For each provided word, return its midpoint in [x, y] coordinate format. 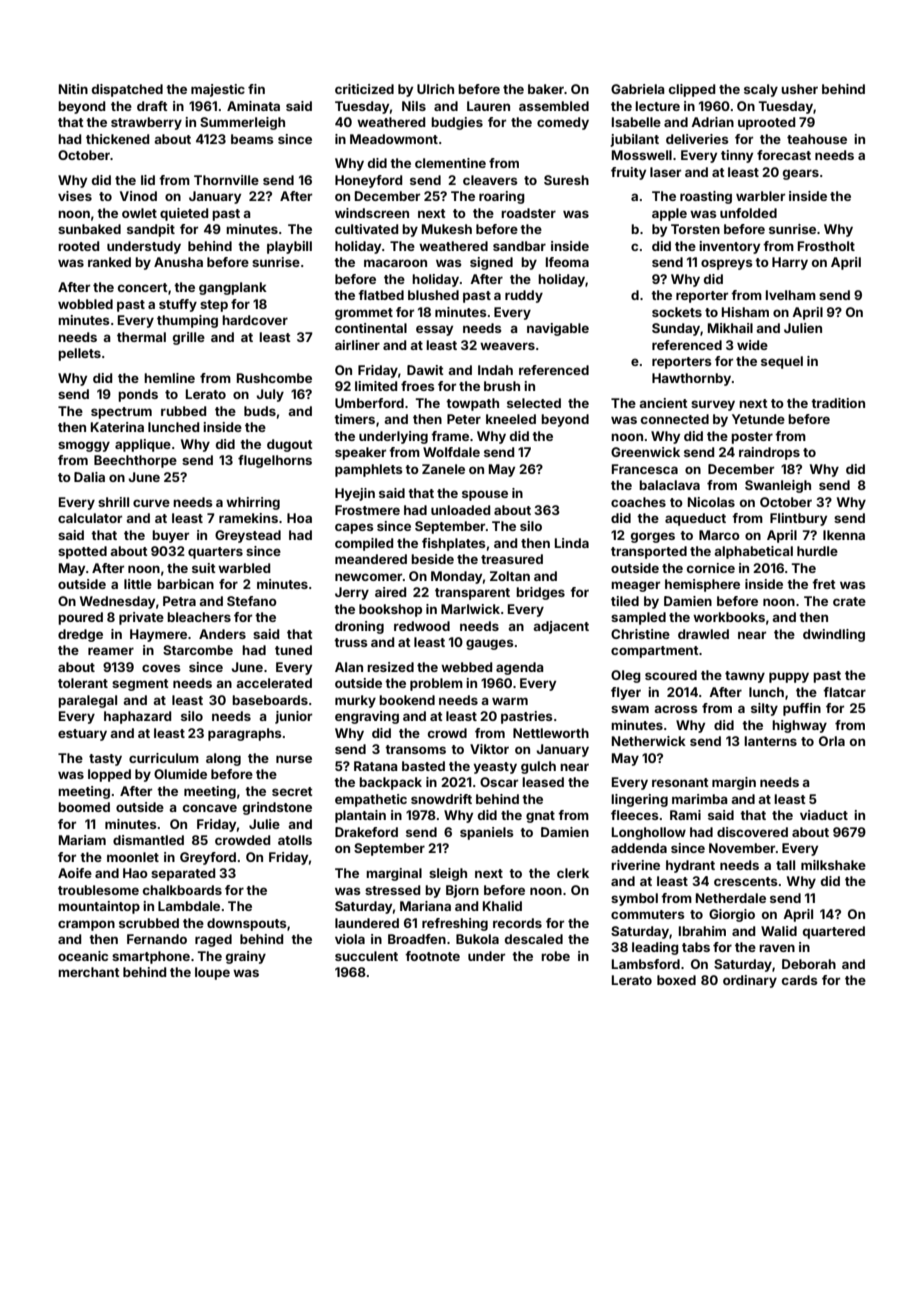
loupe [212, 973]
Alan [349, 667]
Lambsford [646, 964]
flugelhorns [275, 461]
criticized [364, 89]
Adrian [712, 122]
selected [534, 403]
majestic [218, 90]
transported [649, 552]
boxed [676, 980]
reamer [111, 651]
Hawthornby [691, 379]
